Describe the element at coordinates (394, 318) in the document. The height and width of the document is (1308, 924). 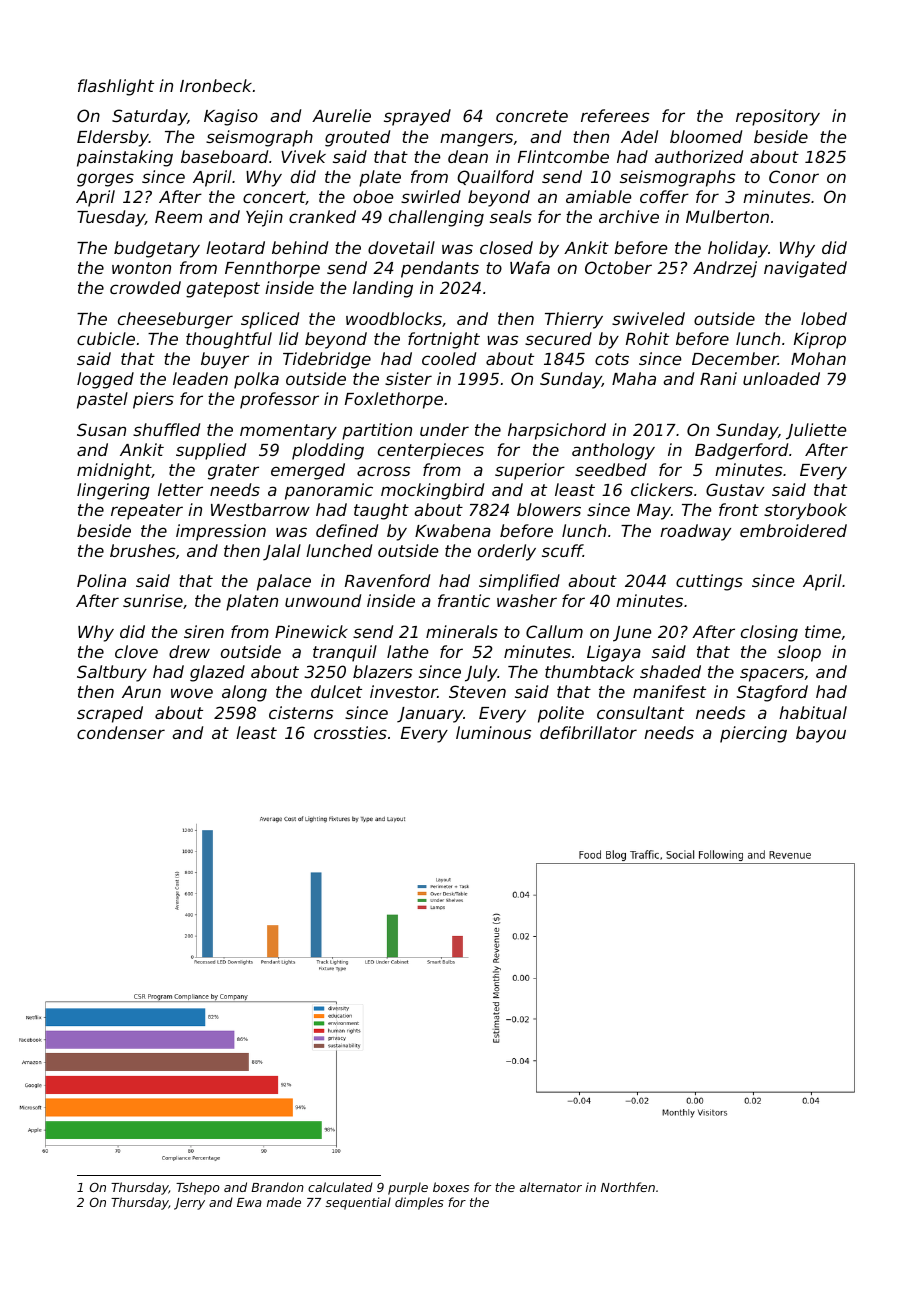
I see `woodblocks` at that location.
